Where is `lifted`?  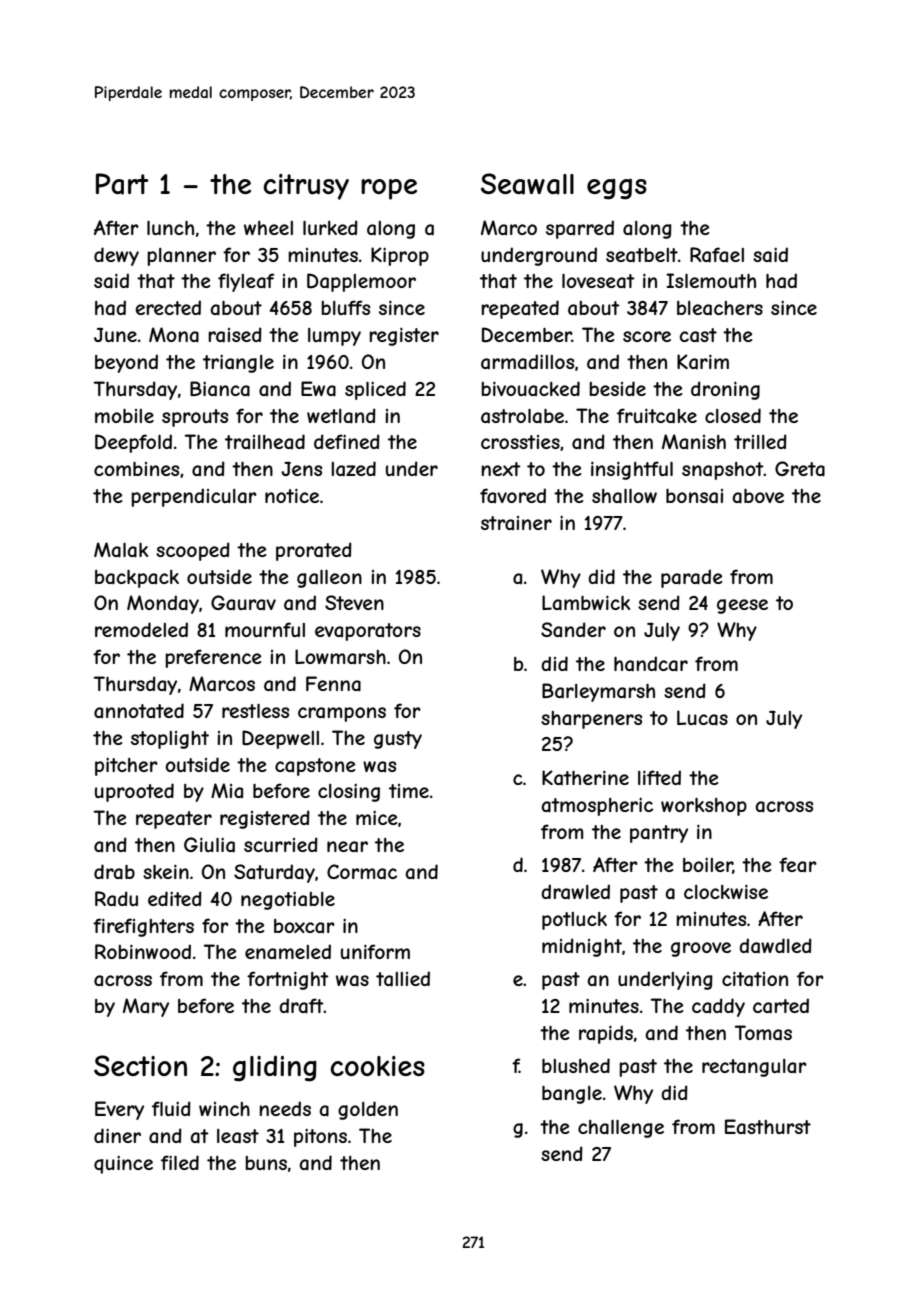
lifted is located at coordinates (659, 777).
